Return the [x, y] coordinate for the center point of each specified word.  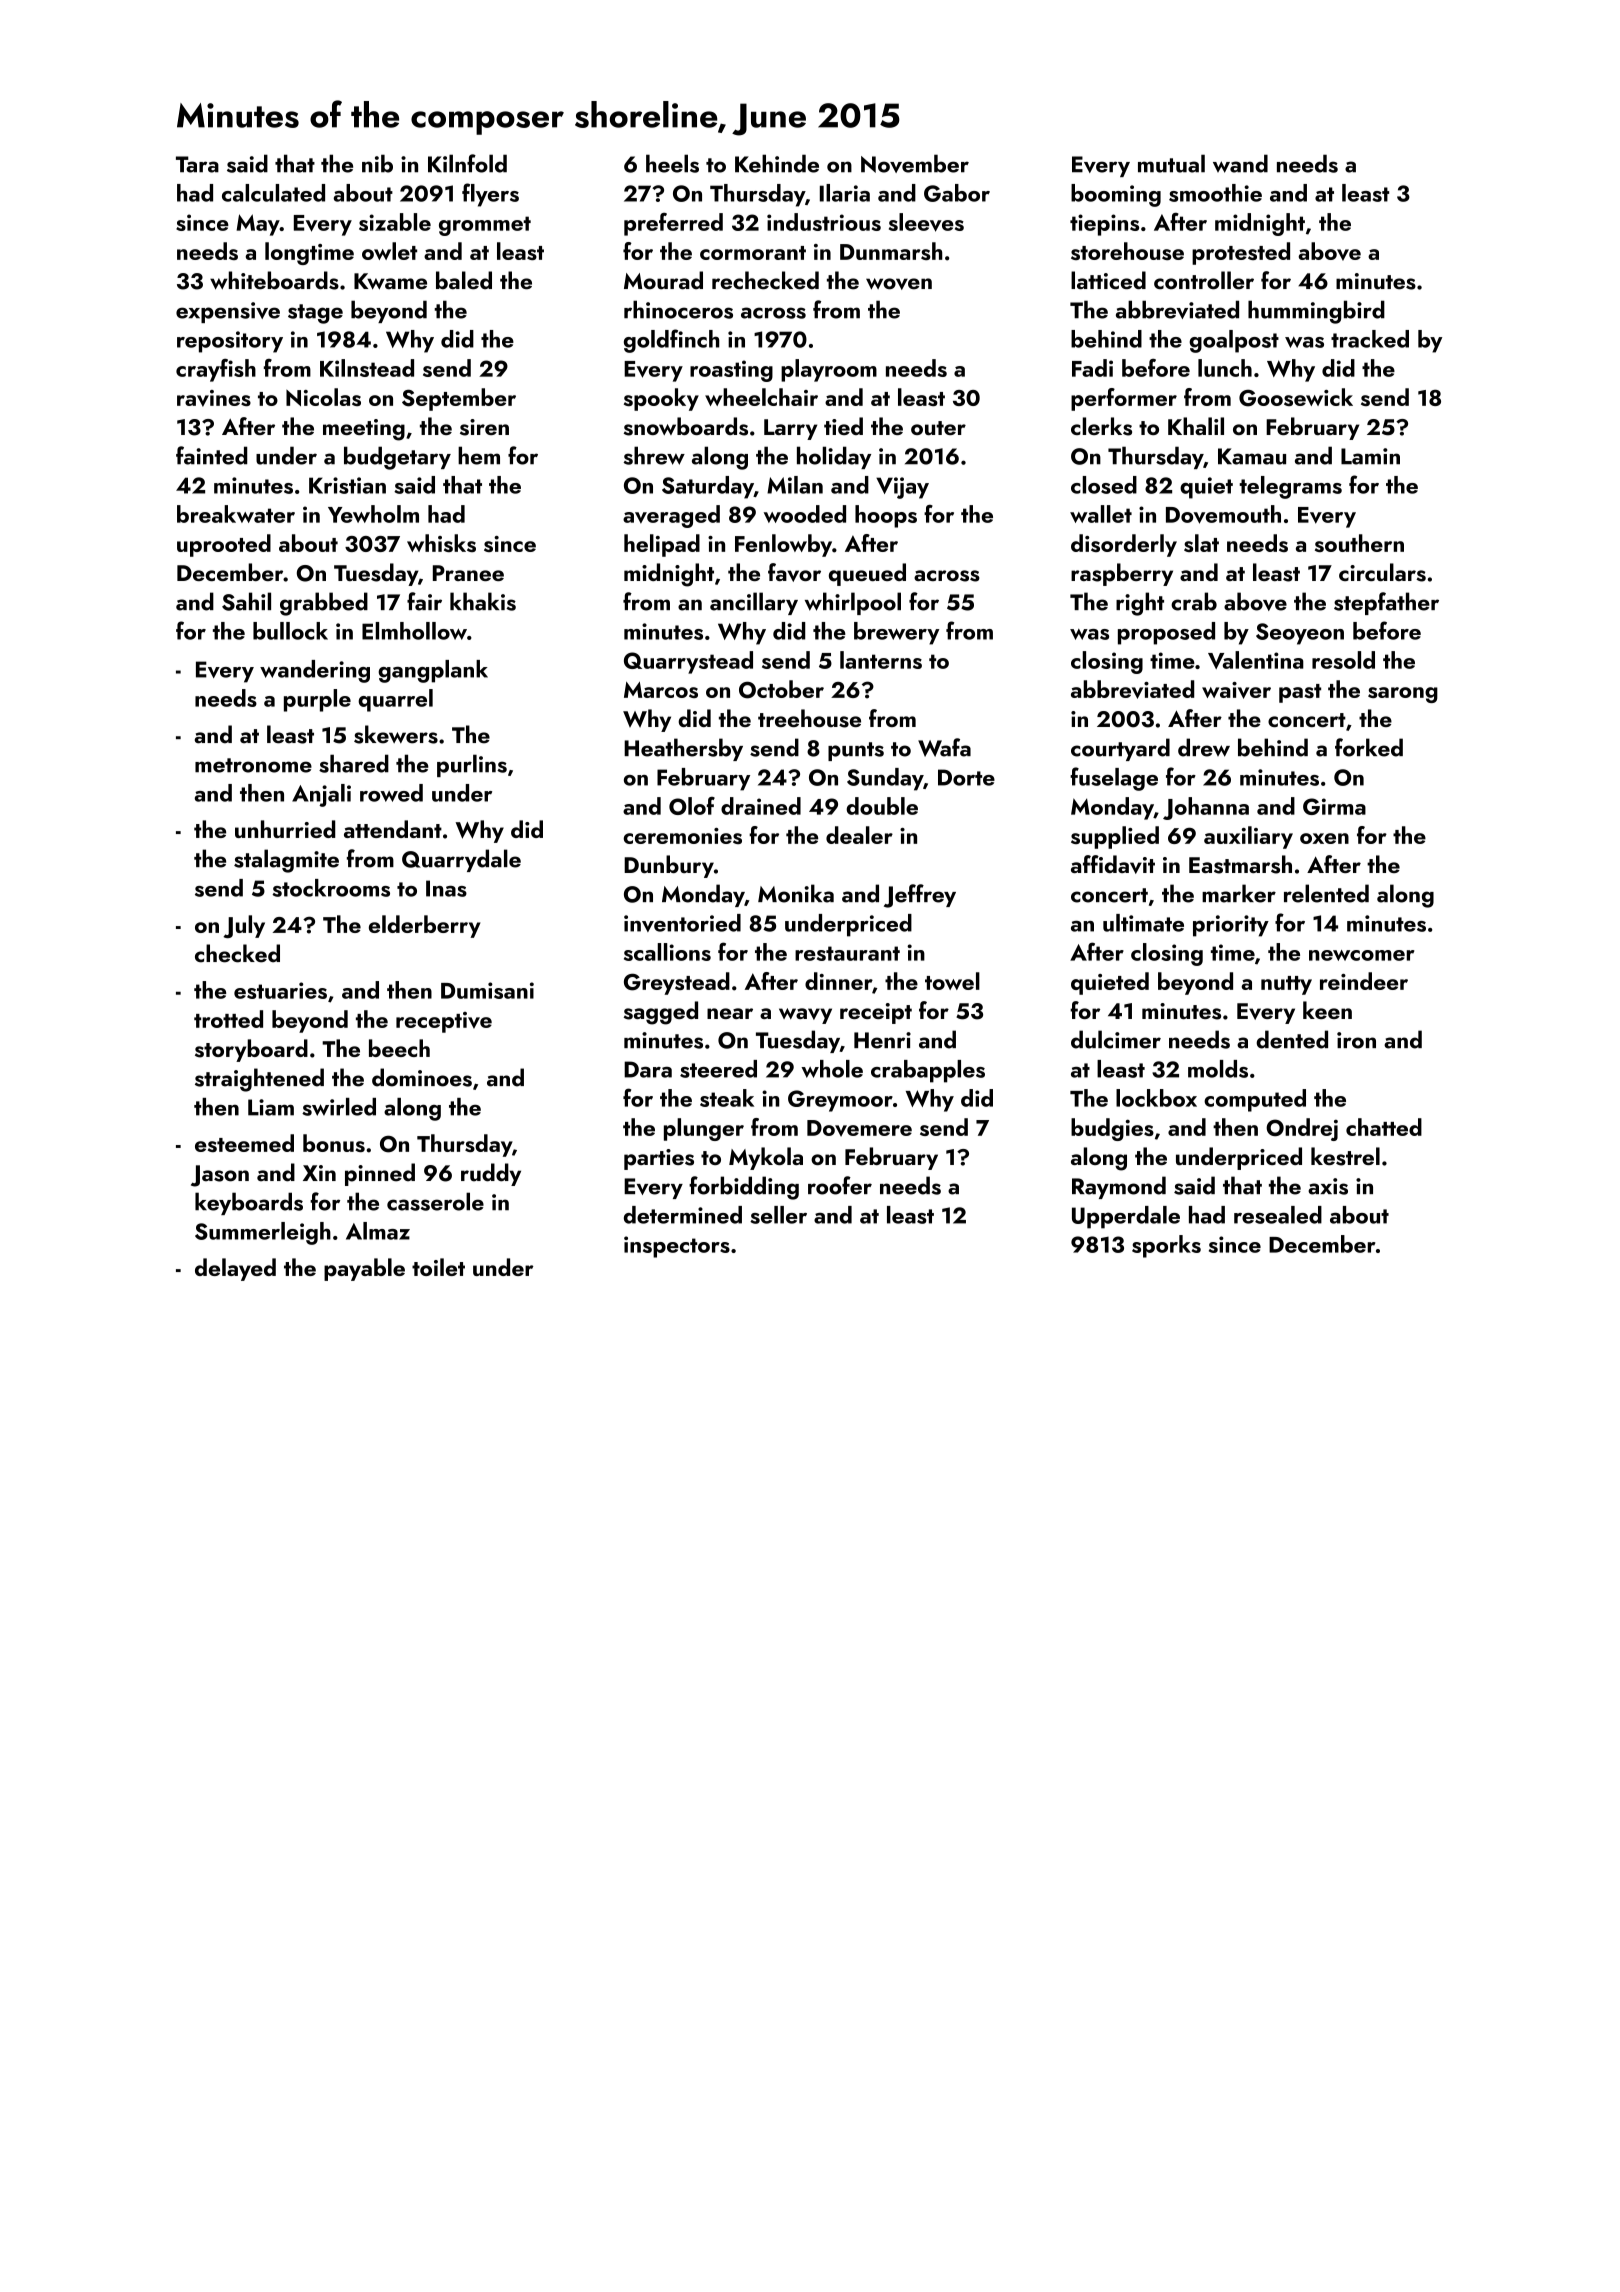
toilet [438, 1267]
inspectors [677, 1247]
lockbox [1156, 1098]
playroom [829, 370]
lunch [1225, 368]
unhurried [285, 829]
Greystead [677, 983]
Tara [197, 164]
